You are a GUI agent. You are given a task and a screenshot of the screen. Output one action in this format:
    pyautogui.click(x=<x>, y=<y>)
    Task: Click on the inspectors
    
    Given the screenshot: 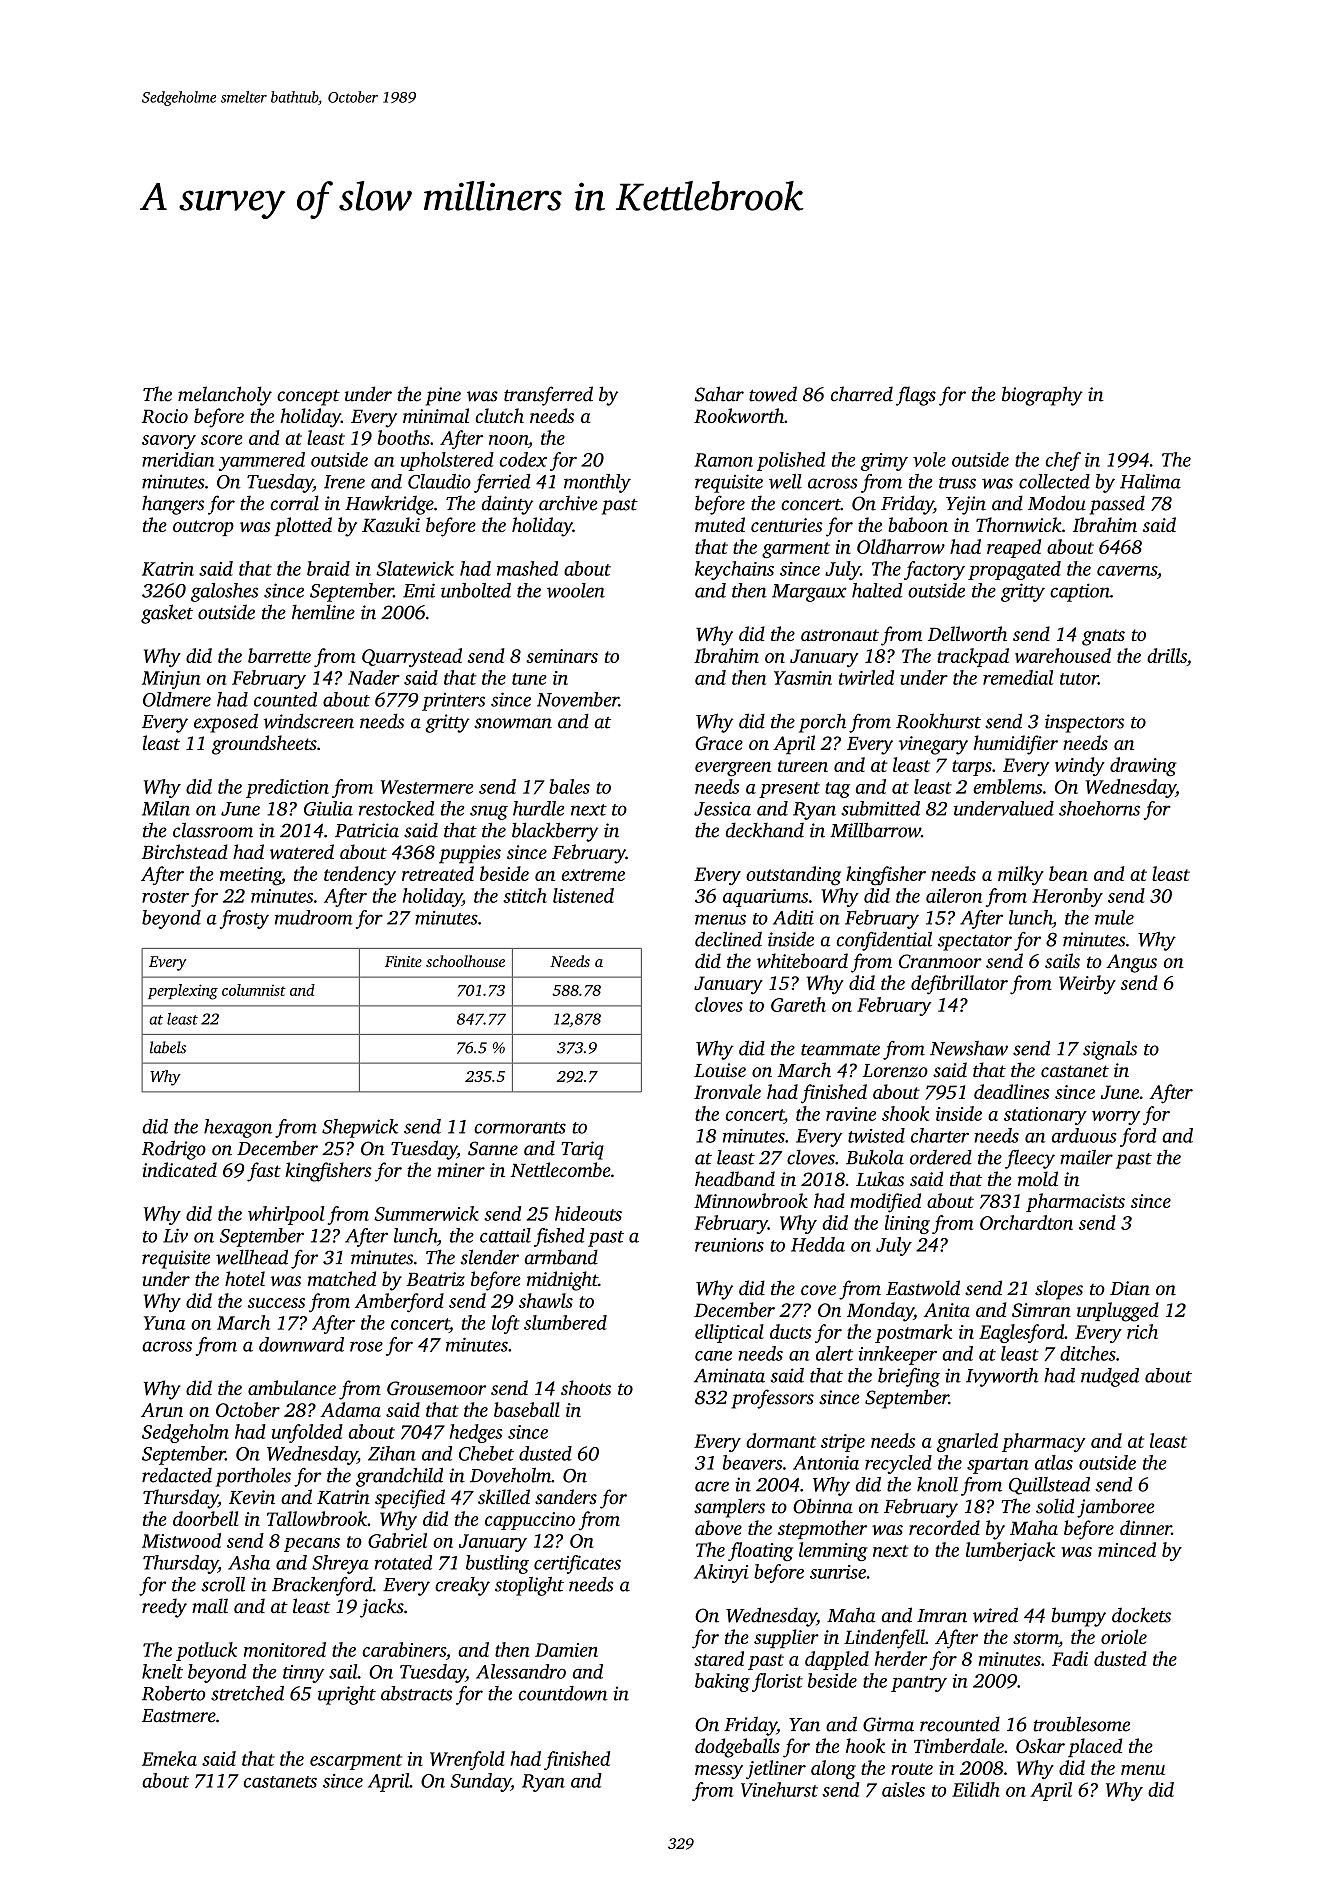 What is the action you would take?
    pyautogui.click(x=1084, y=723)
